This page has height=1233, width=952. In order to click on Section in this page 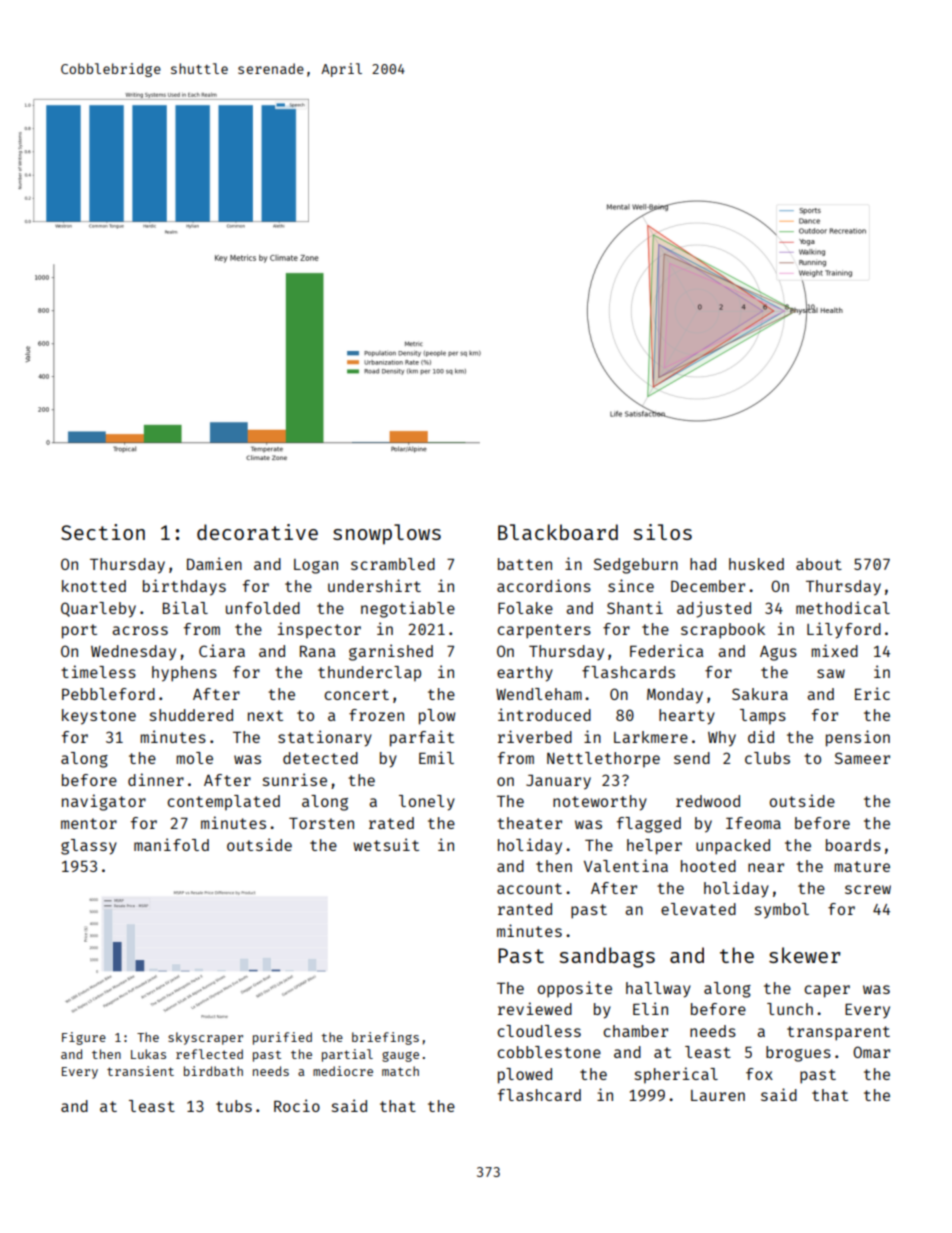, I will do `click(103, 532)`.
